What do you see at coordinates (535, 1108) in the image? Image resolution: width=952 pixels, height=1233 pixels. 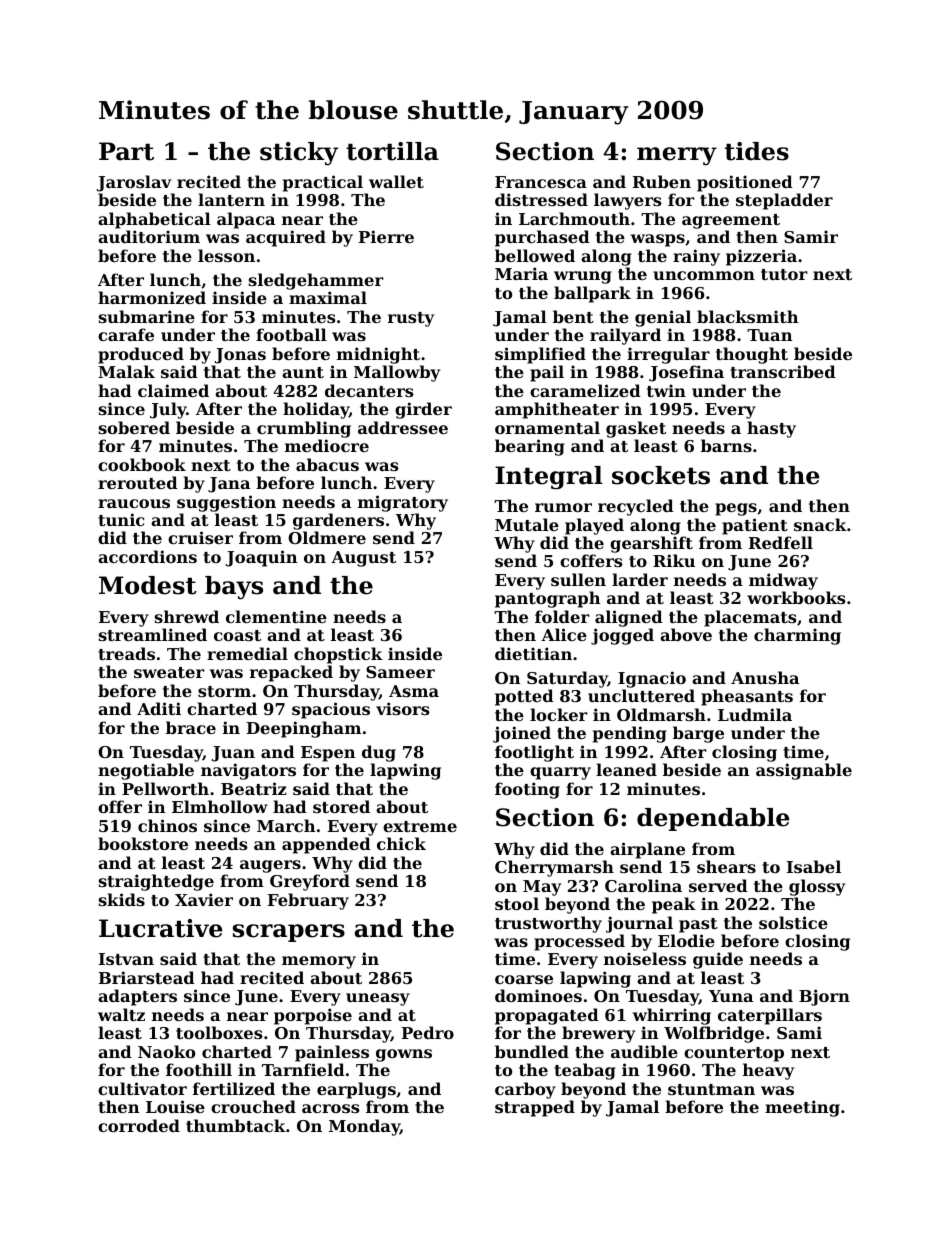 I see `strapped` at bounding box center [535, 1108].
